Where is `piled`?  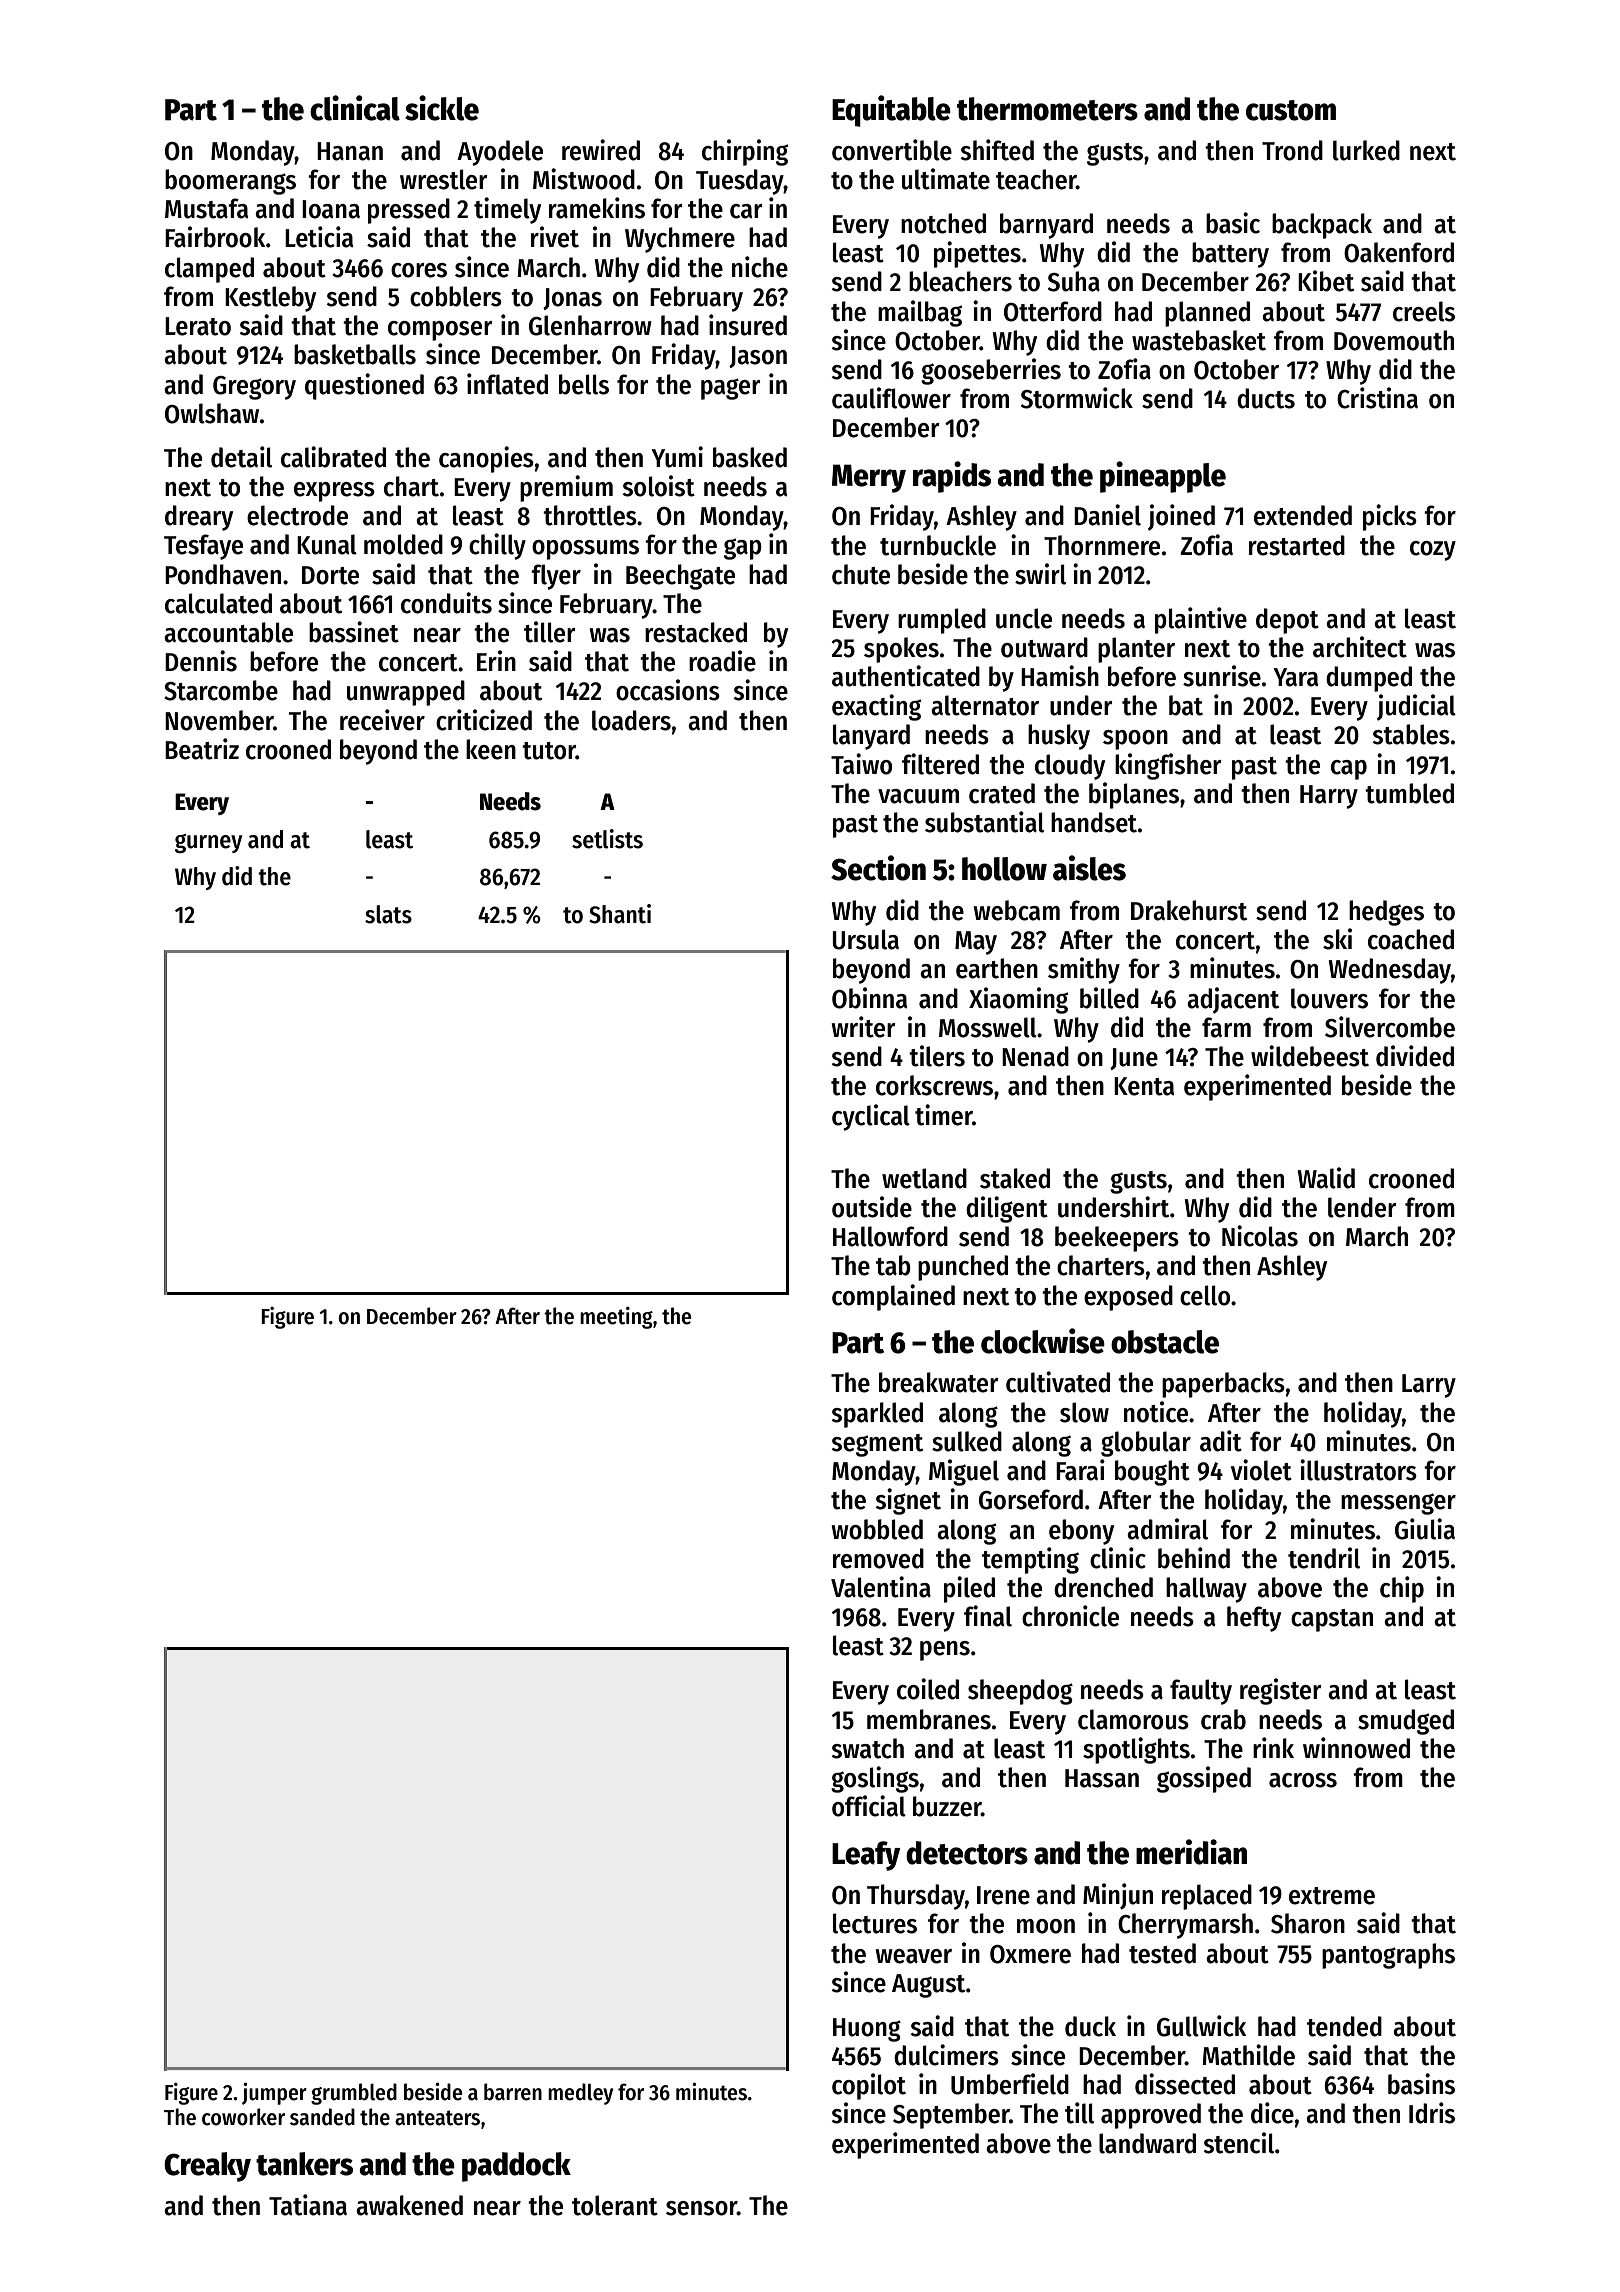
piled is located at coordinates (969, 1589).
